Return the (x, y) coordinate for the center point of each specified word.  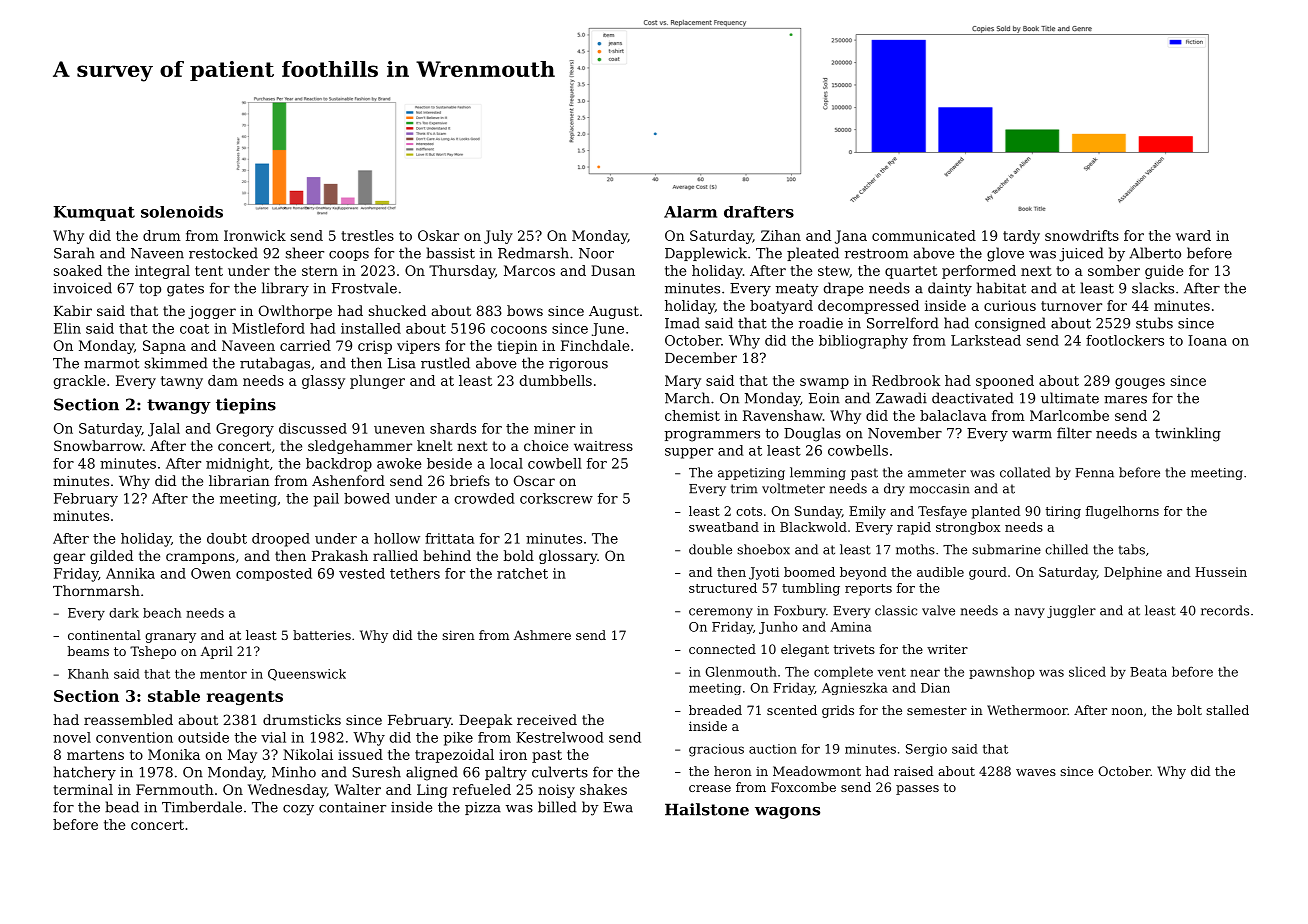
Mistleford (268, 328)
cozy (298, 810)
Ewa (618, 807)
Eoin (824, 398)
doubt (227, 538)
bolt (1189, 710)
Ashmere (542, 635)
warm (1032, 435)
